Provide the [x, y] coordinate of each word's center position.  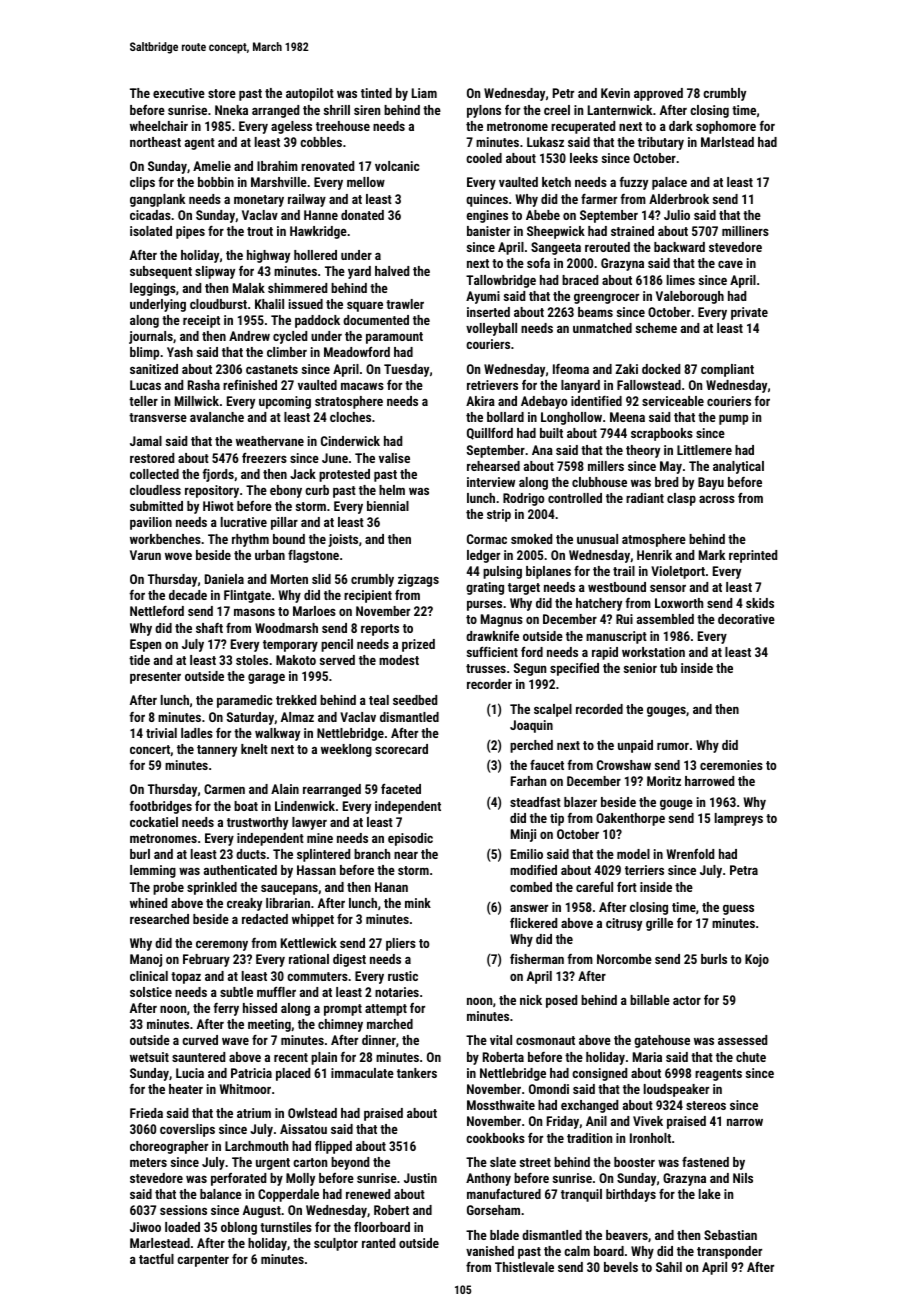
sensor [668, 588]
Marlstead [727, 142]
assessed [742, 1040]
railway [307, 200]
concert [150, 749]
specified [574, 669]
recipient [368, 596]
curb [317, 490]
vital [501, 1040]
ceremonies [731, 765]
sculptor [336, 1244]
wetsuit [149, 1057]
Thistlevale [524, 1267]
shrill [337, 110]
